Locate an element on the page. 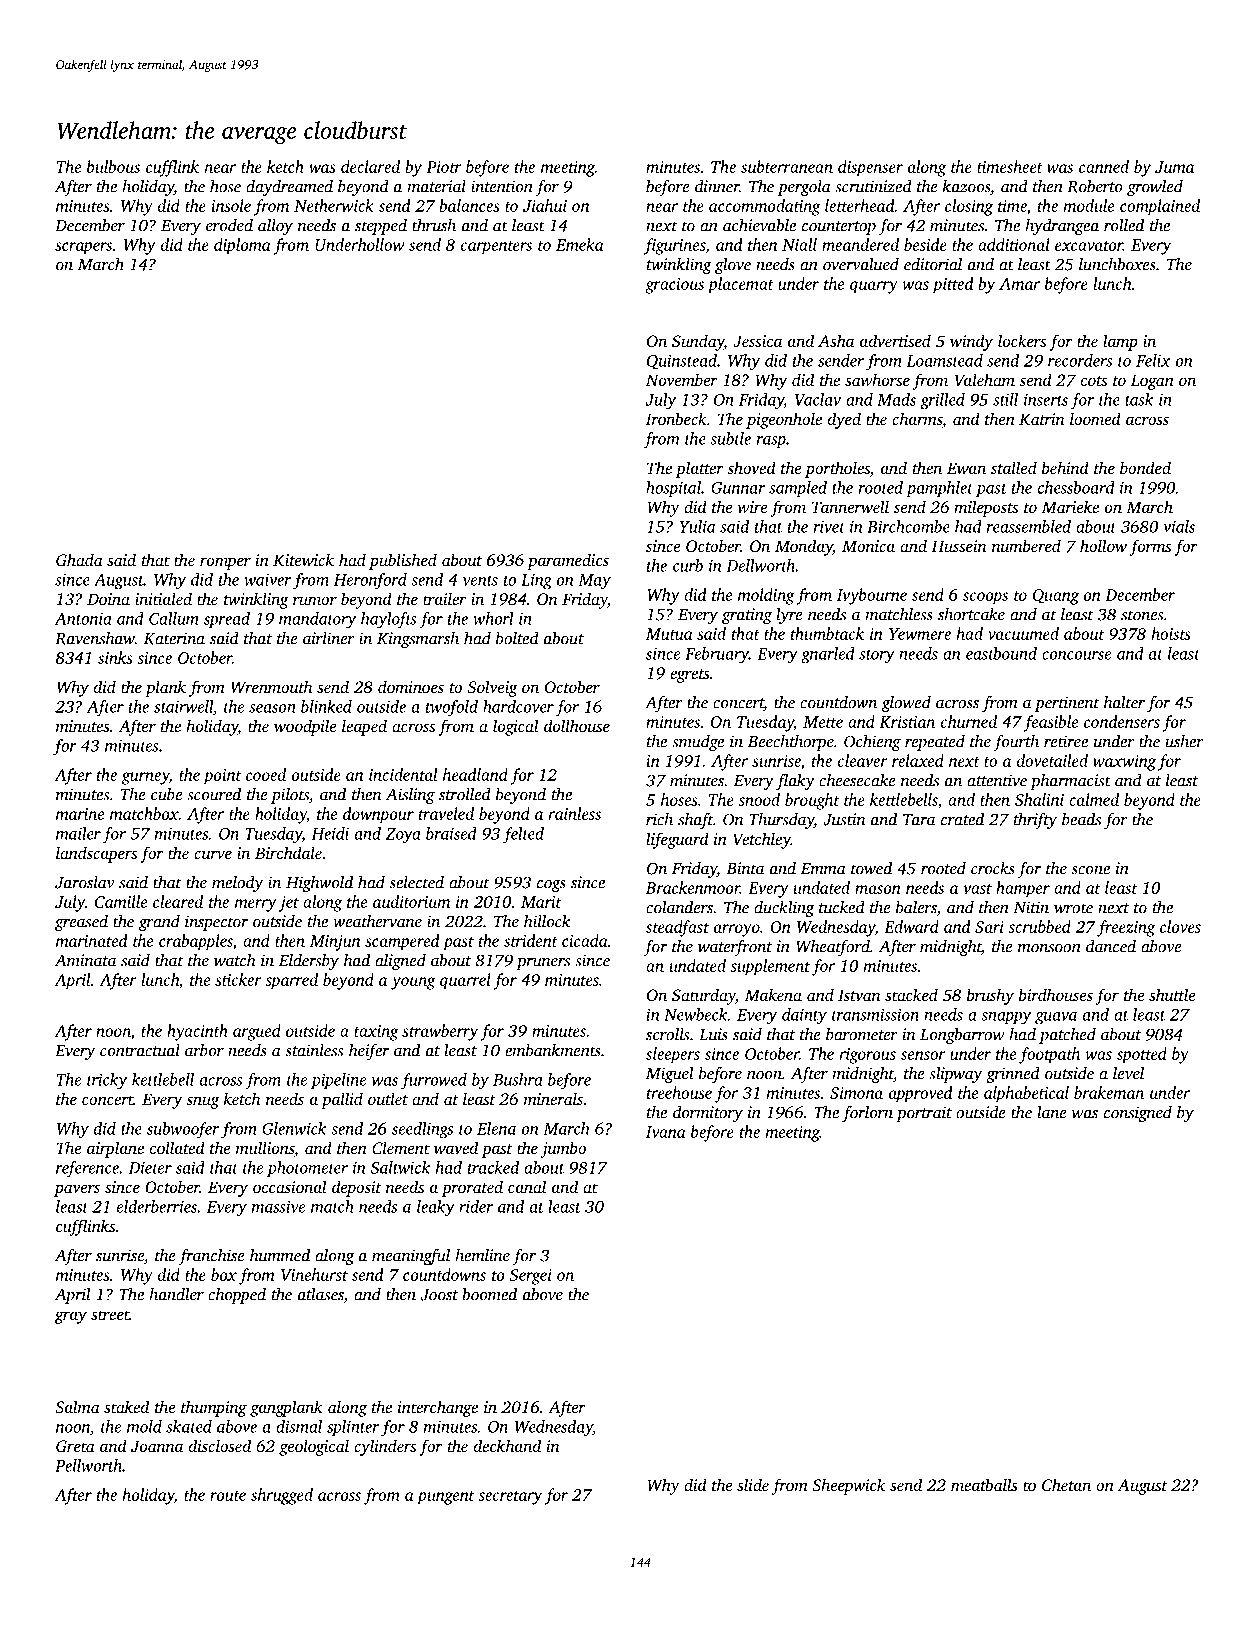 Image resolution: width=1259 pixels, height=1630 pixels. subterranean is located at coordinates (787, 166).
